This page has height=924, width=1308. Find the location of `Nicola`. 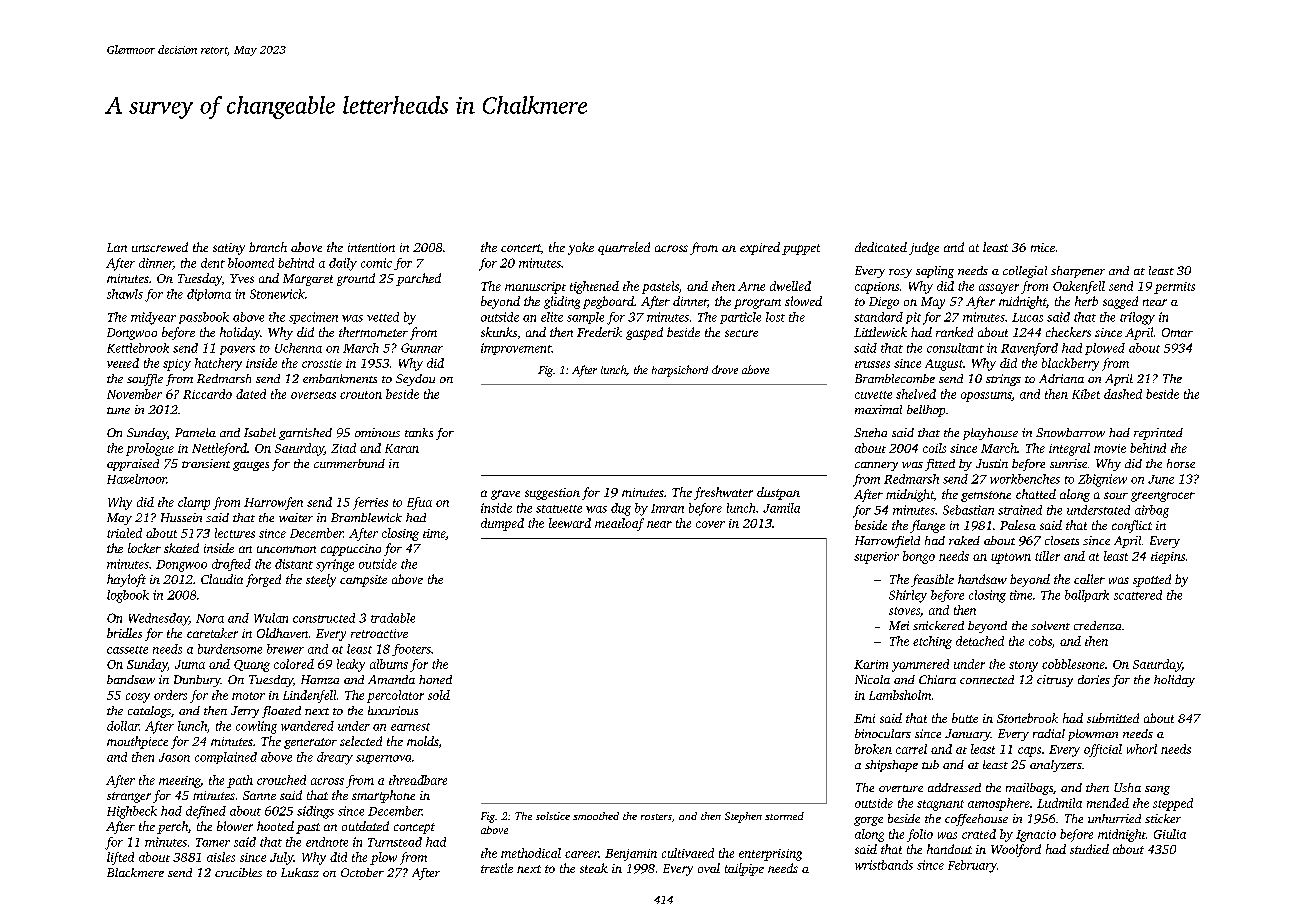

Nicola is located at coordinates (872, 679).
